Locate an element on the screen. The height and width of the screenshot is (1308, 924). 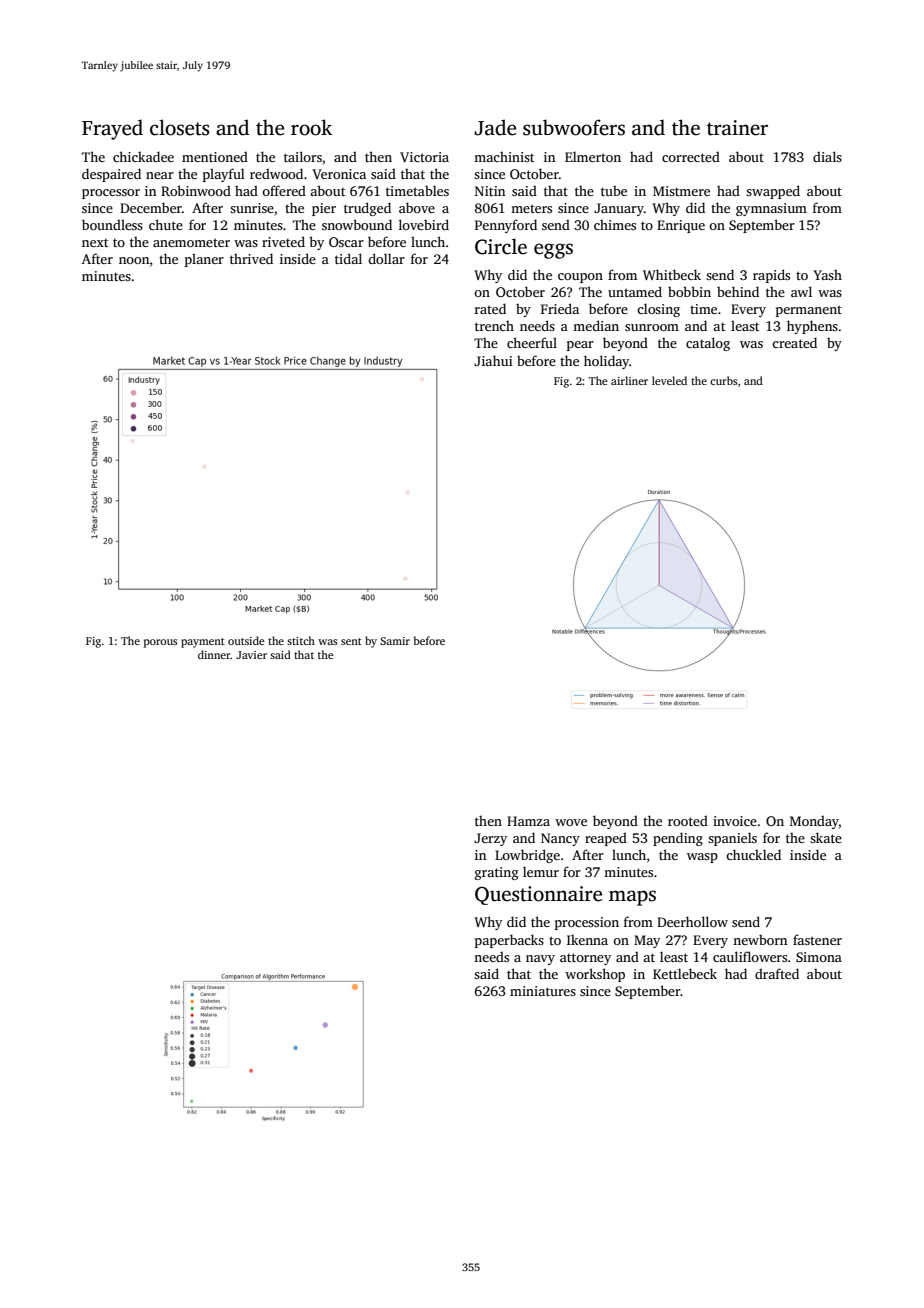
curbs is located at coordinates (723, 380).
